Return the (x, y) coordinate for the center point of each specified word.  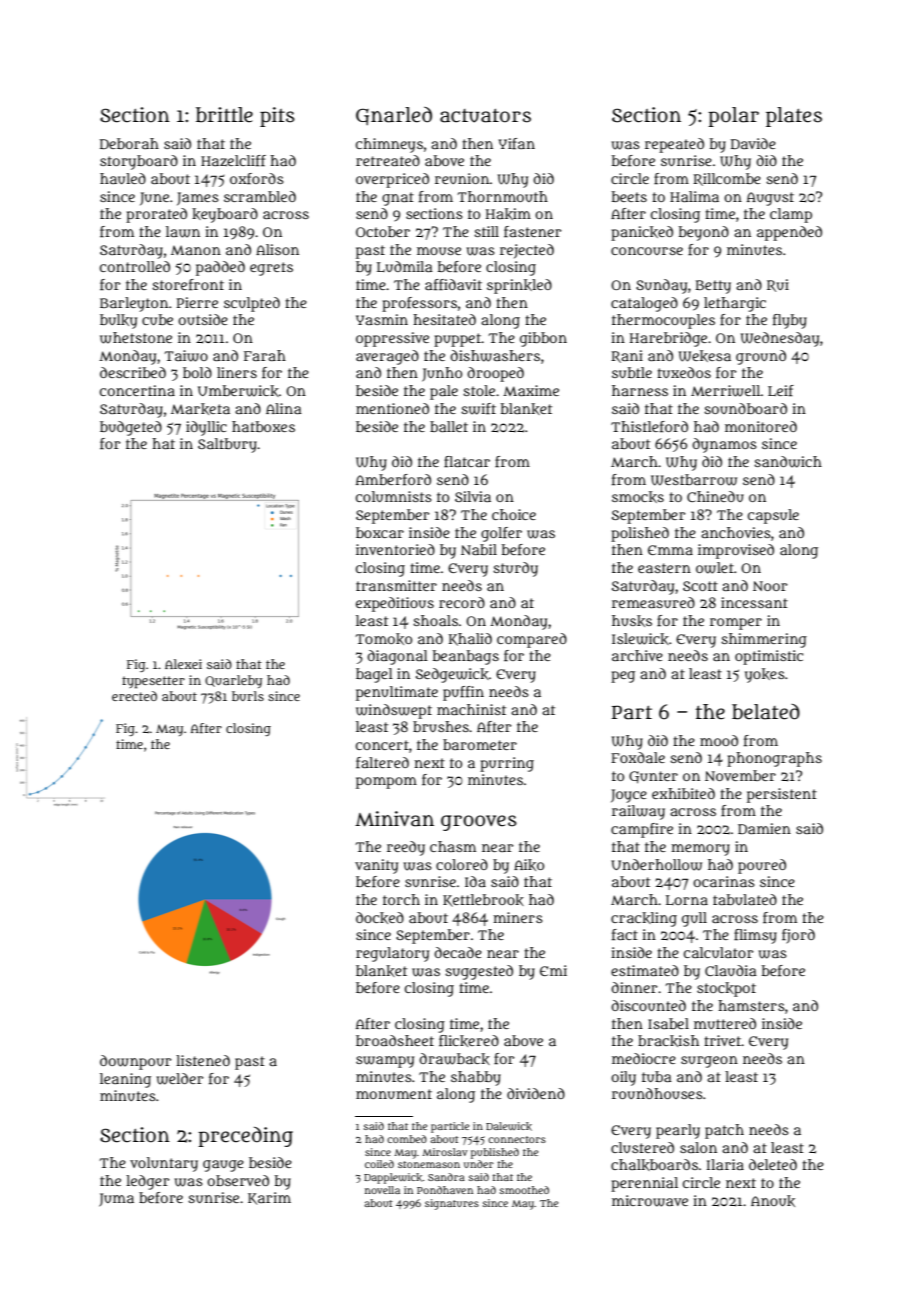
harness (640, 390)
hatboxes (263, 426)
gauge (223, 1166)
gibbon (543, 339)
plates (794, 117)
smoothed (524, 1190)
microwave (650, 1201)
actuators (485, 116)
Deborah (129, 143)
